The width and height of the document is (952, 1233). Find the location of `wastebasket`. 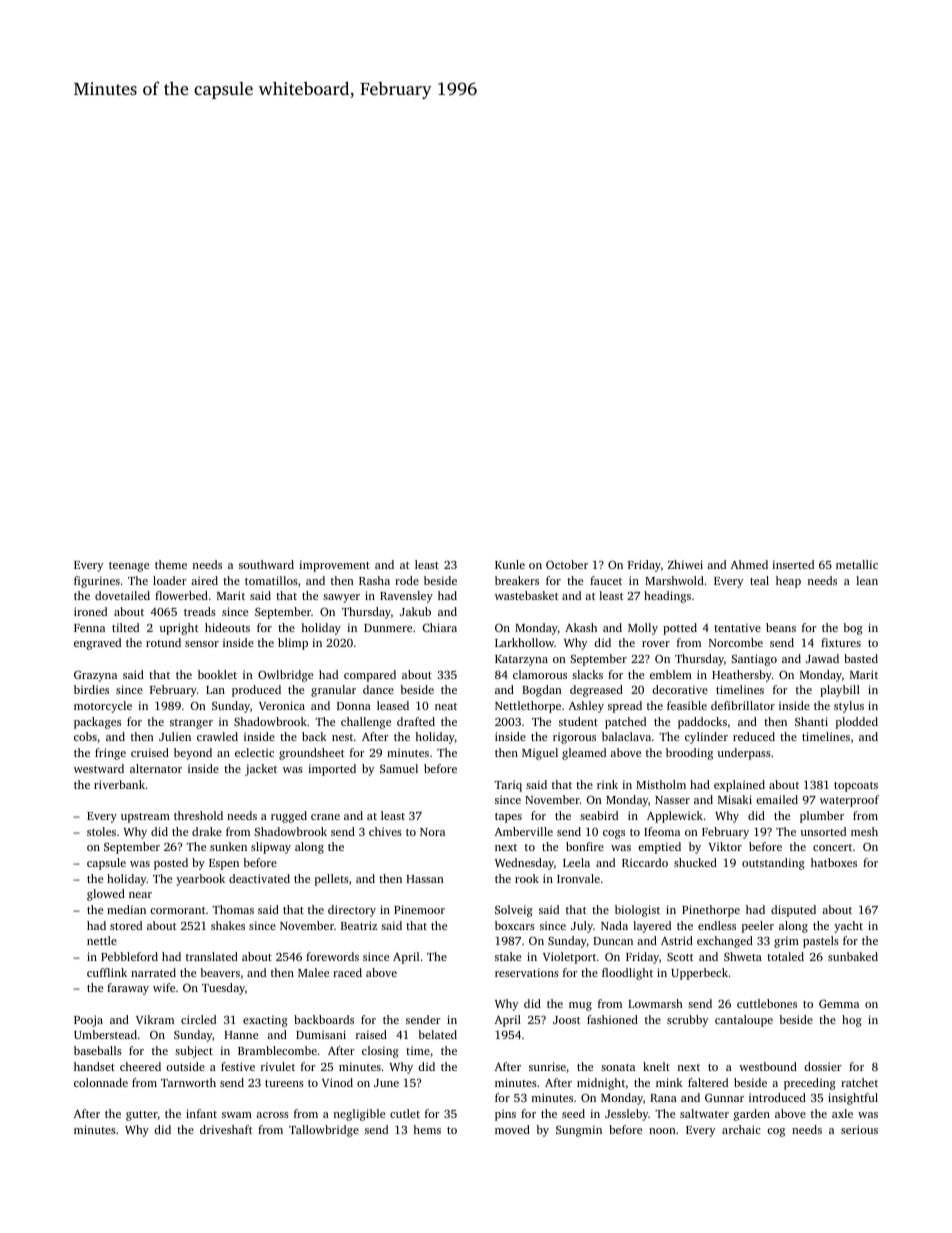

wastebasket is located at coordinates (527, 595).
